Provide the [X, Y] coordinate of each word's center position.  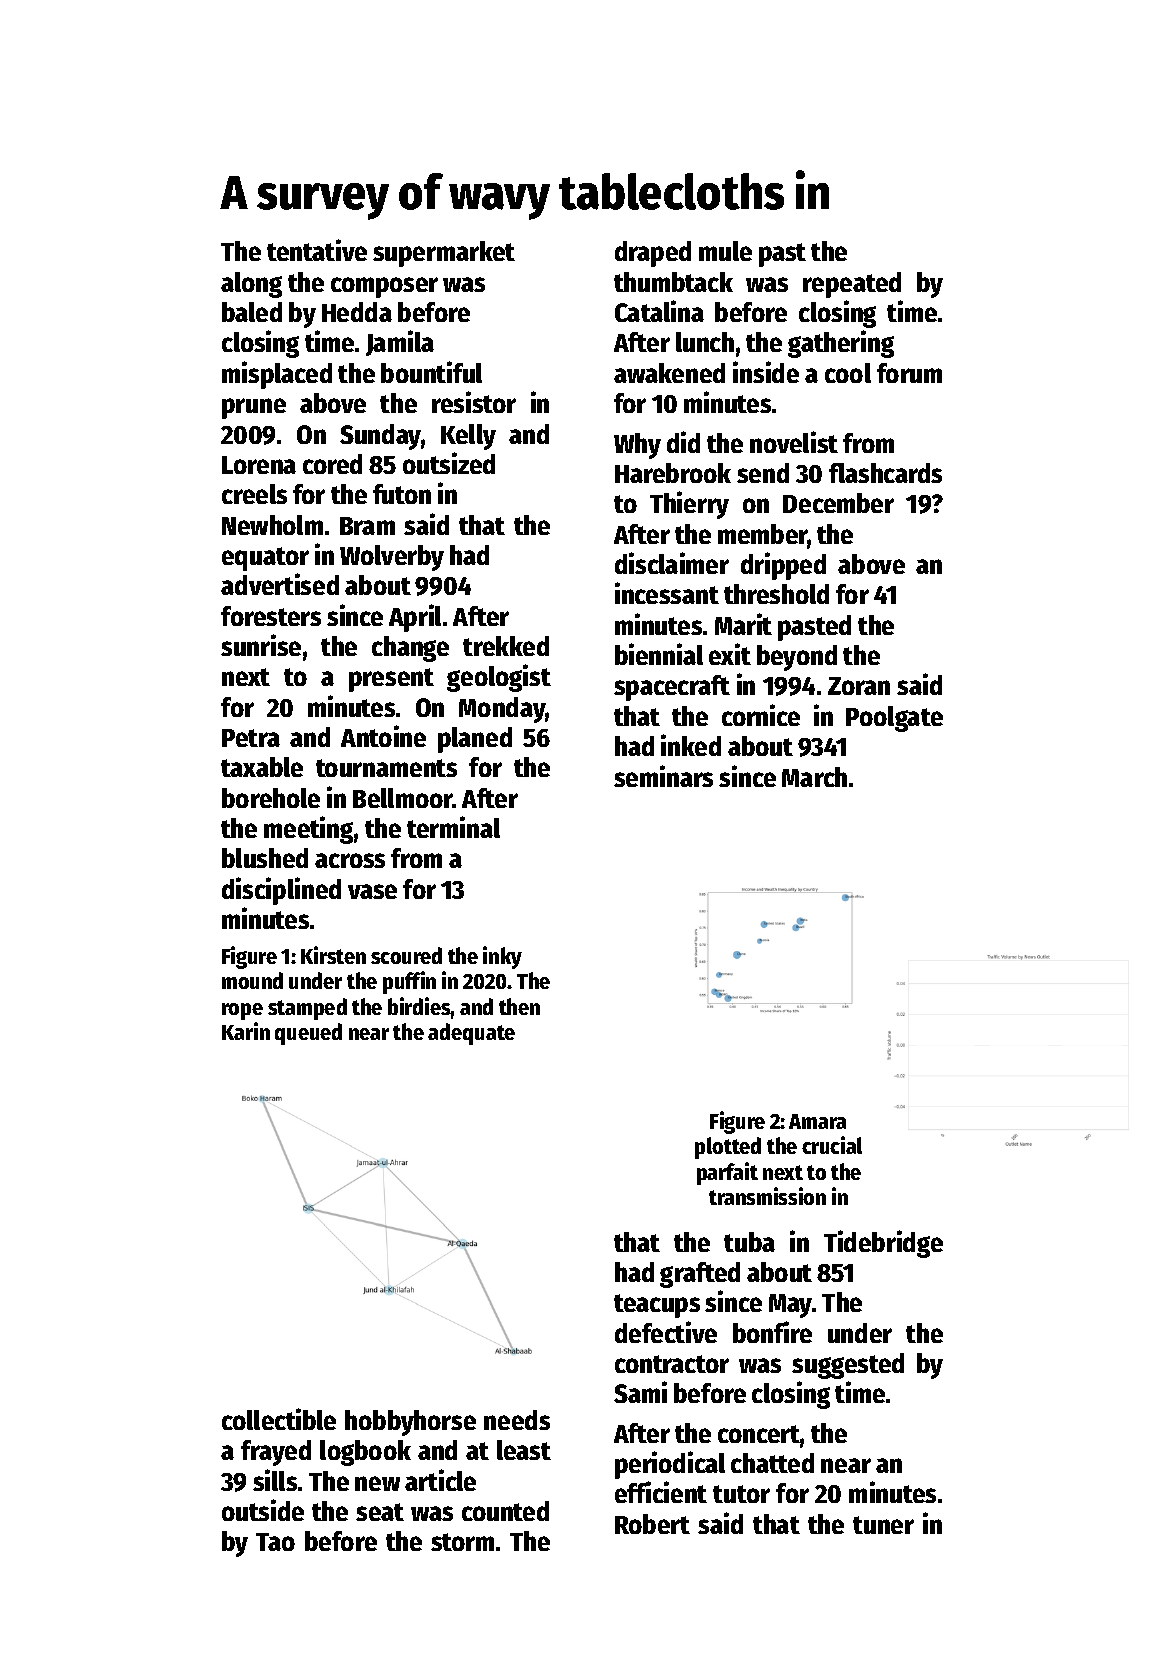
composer [384, 287]
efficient [661, 1492]
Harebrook [673, 473]
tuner [883, 1525]
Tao [275, 1542]
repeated [852, 285]
